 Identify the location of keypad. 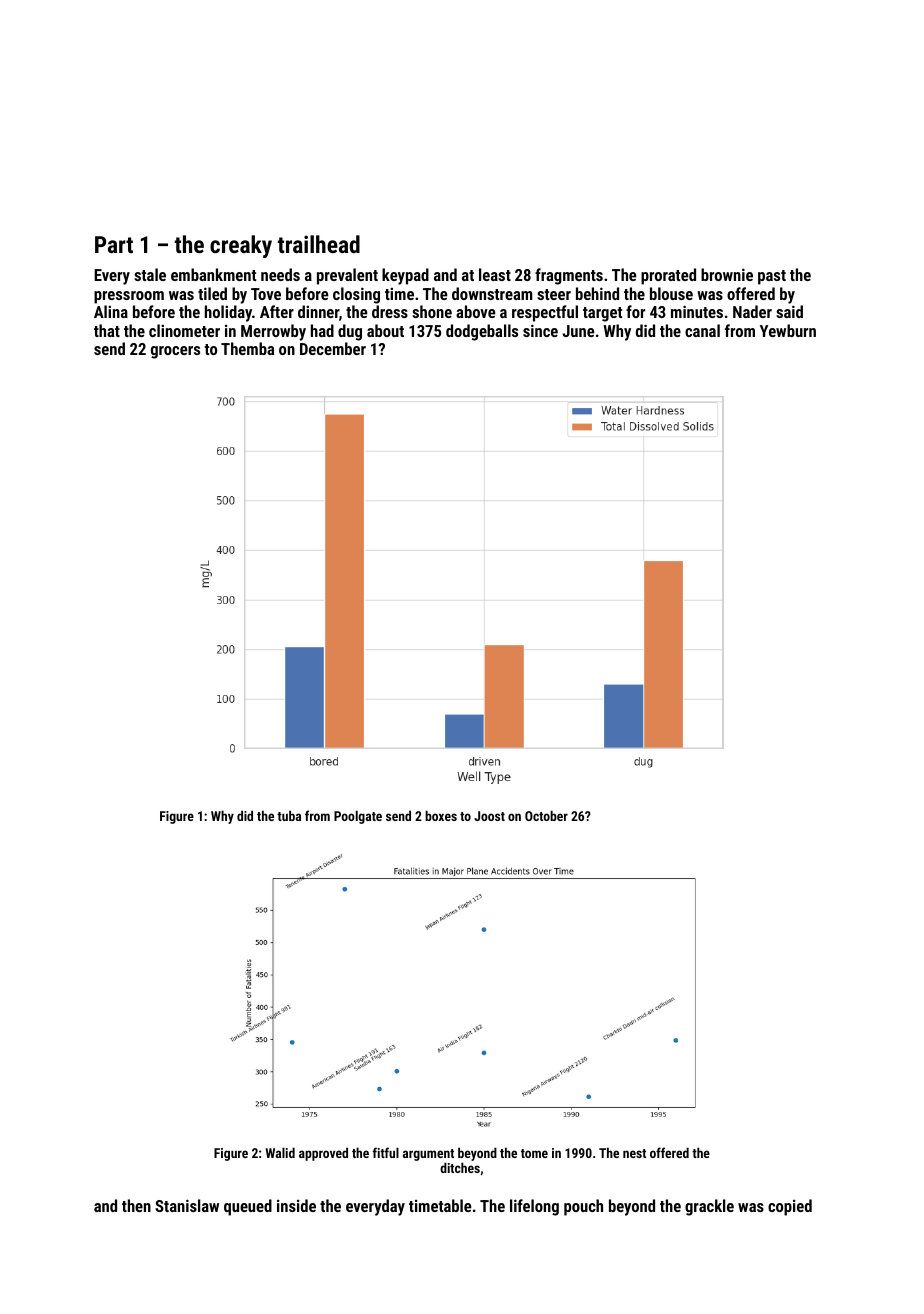
(405, 276).
